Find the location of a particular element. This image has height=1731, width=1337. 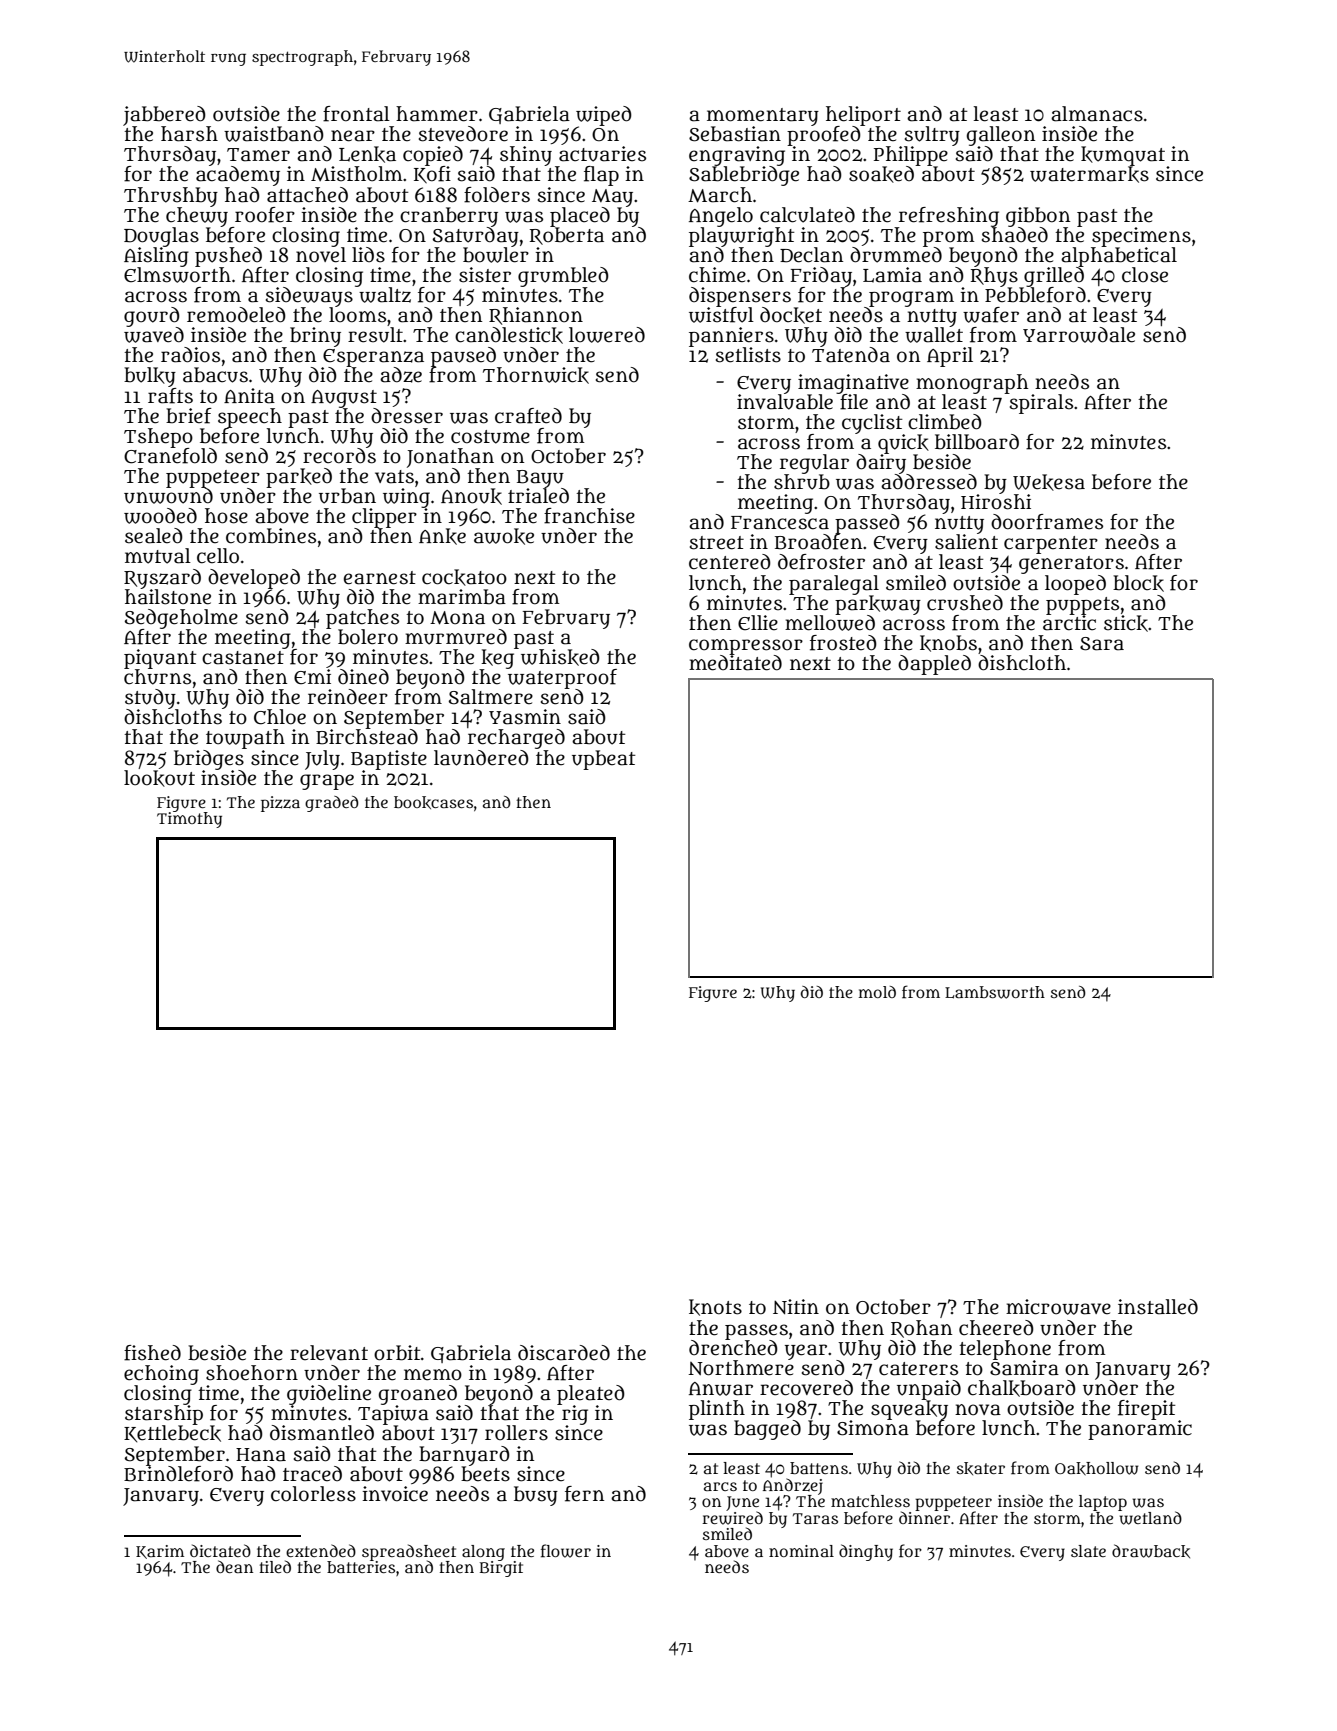

wiped is located at coordinates (604, 116).
